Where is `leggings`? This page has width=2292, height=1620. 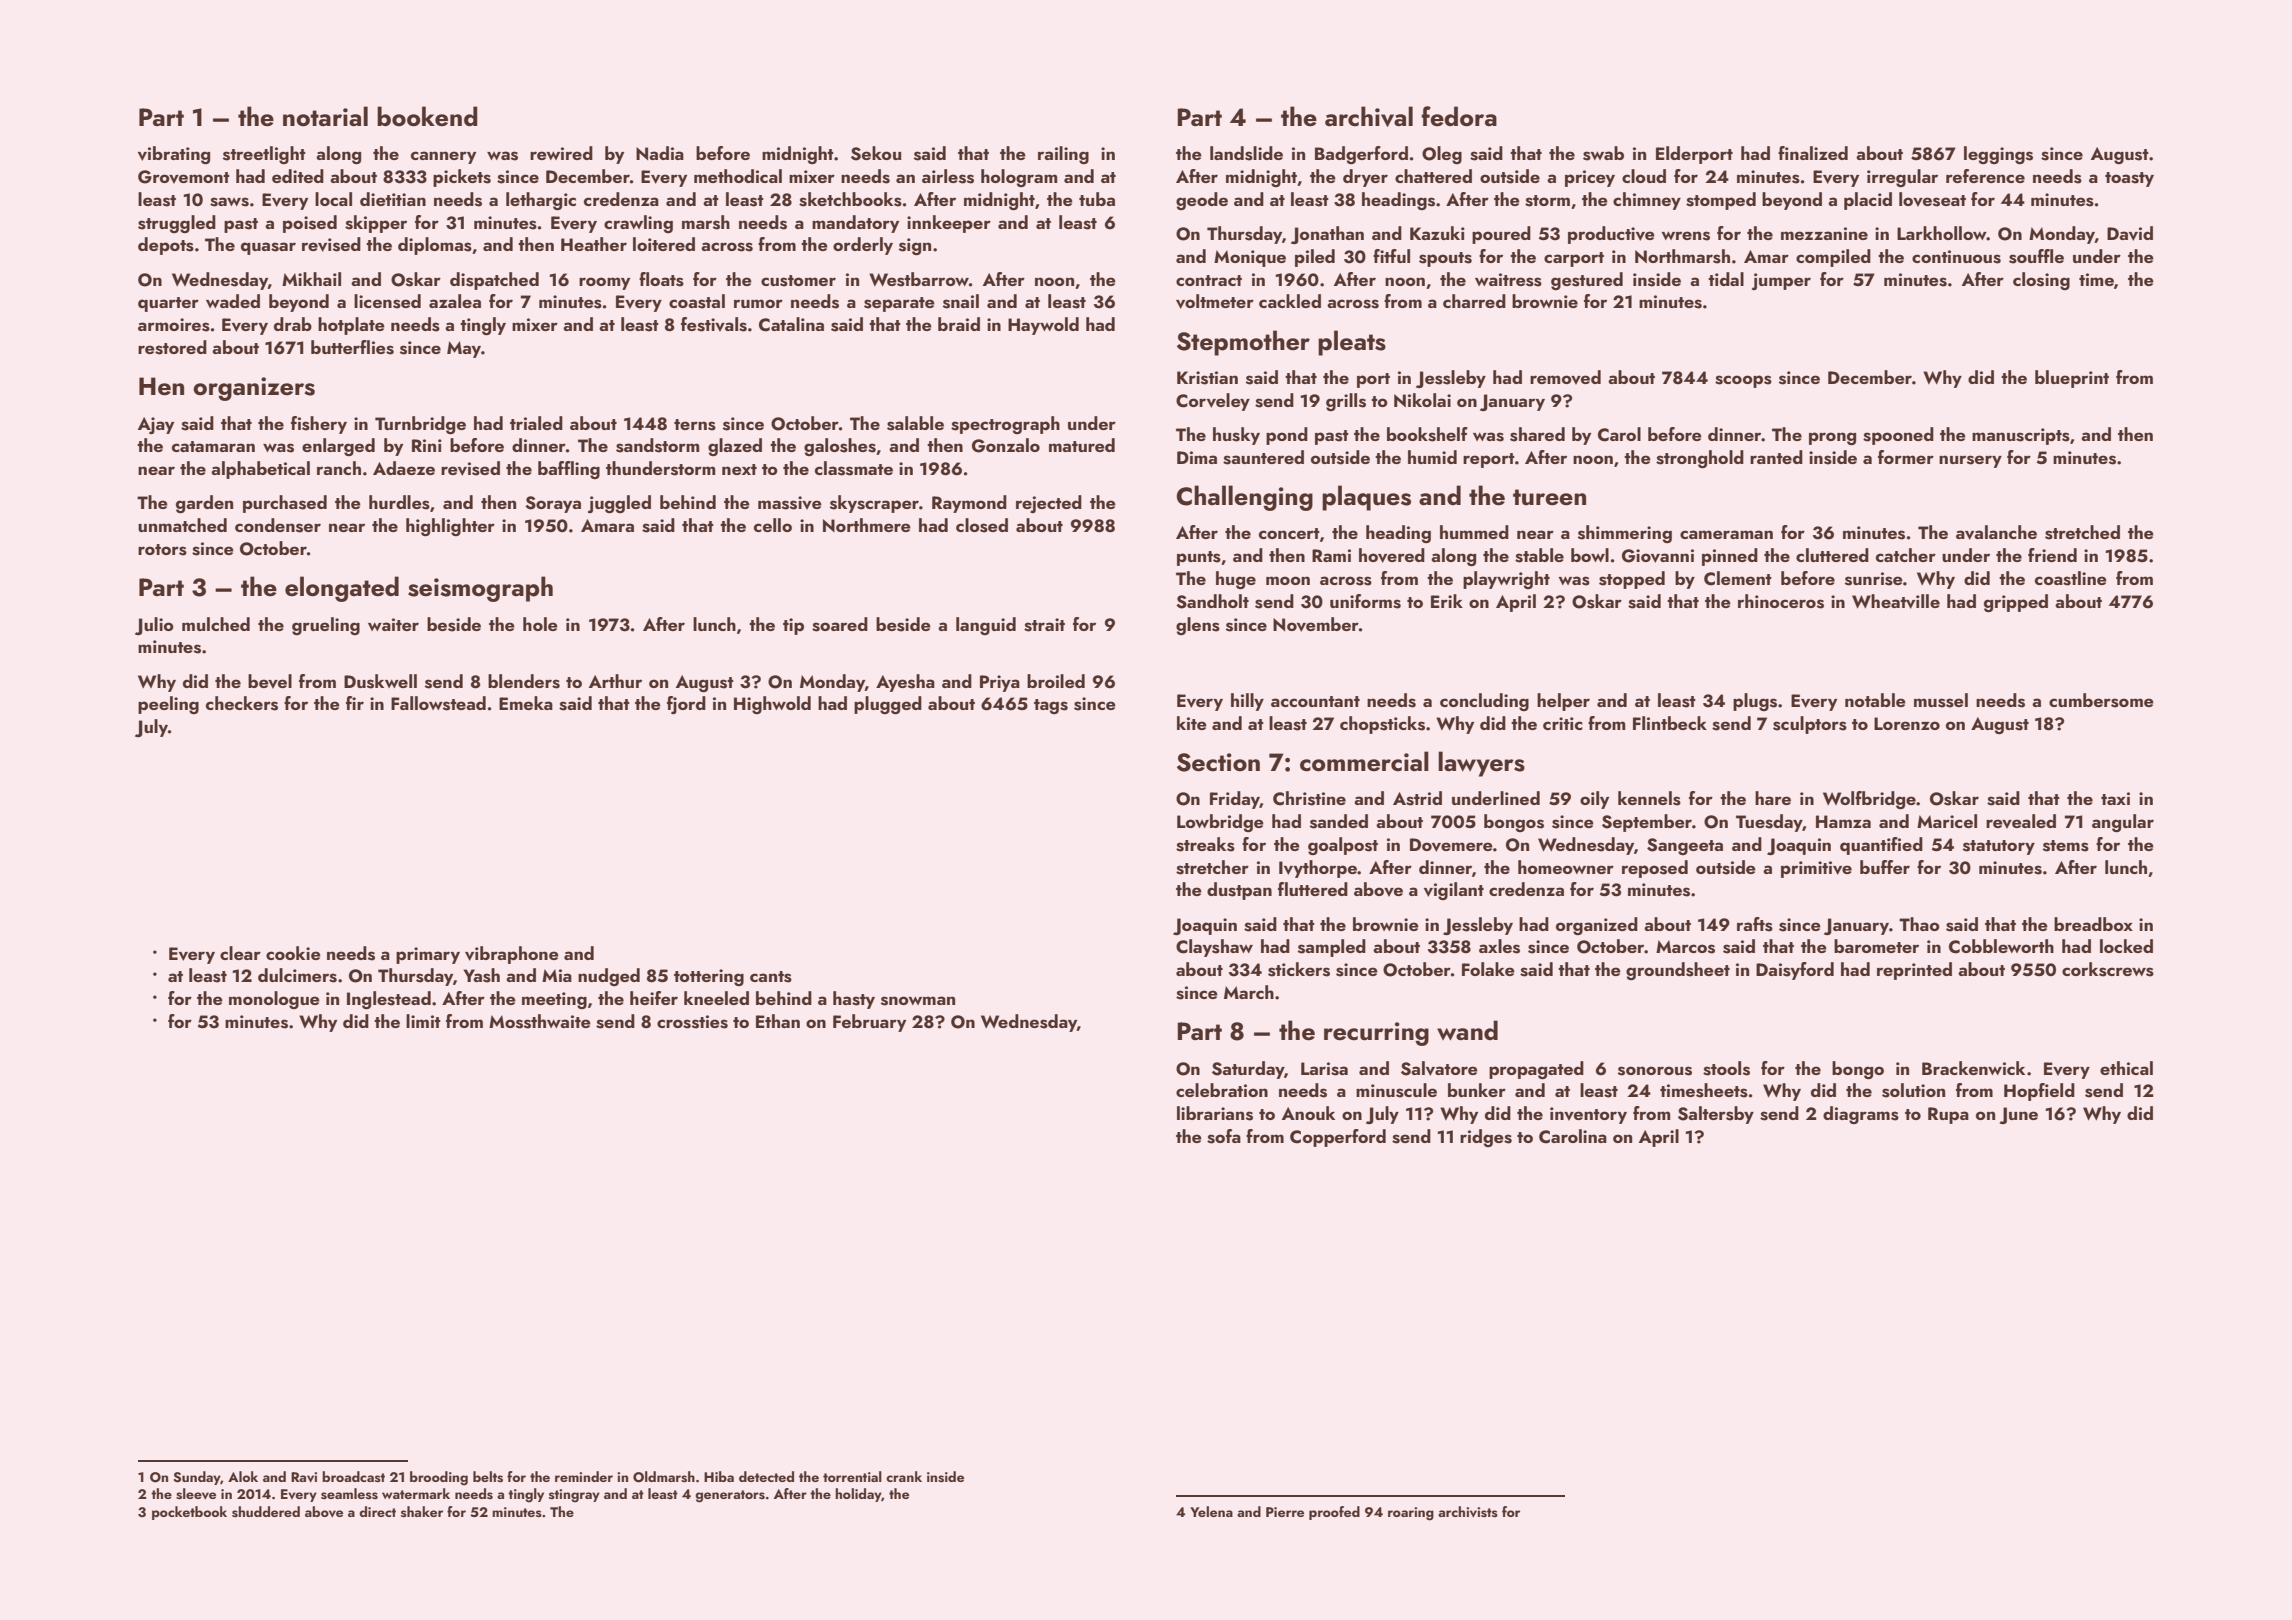 leggings is located at coordinates (1998, 155).
